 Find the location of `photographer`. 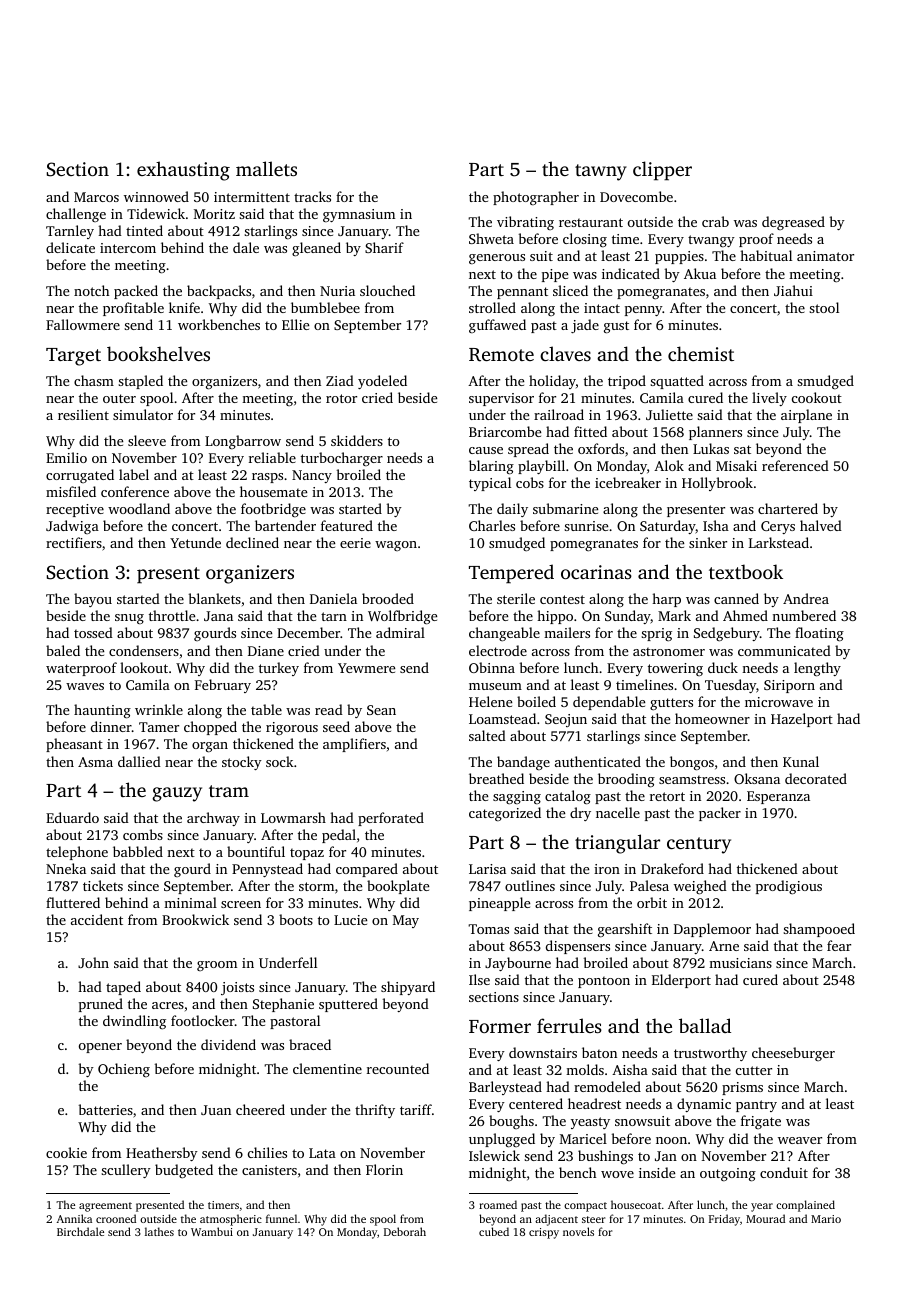

photographer is located at coordinates (536, 198).
